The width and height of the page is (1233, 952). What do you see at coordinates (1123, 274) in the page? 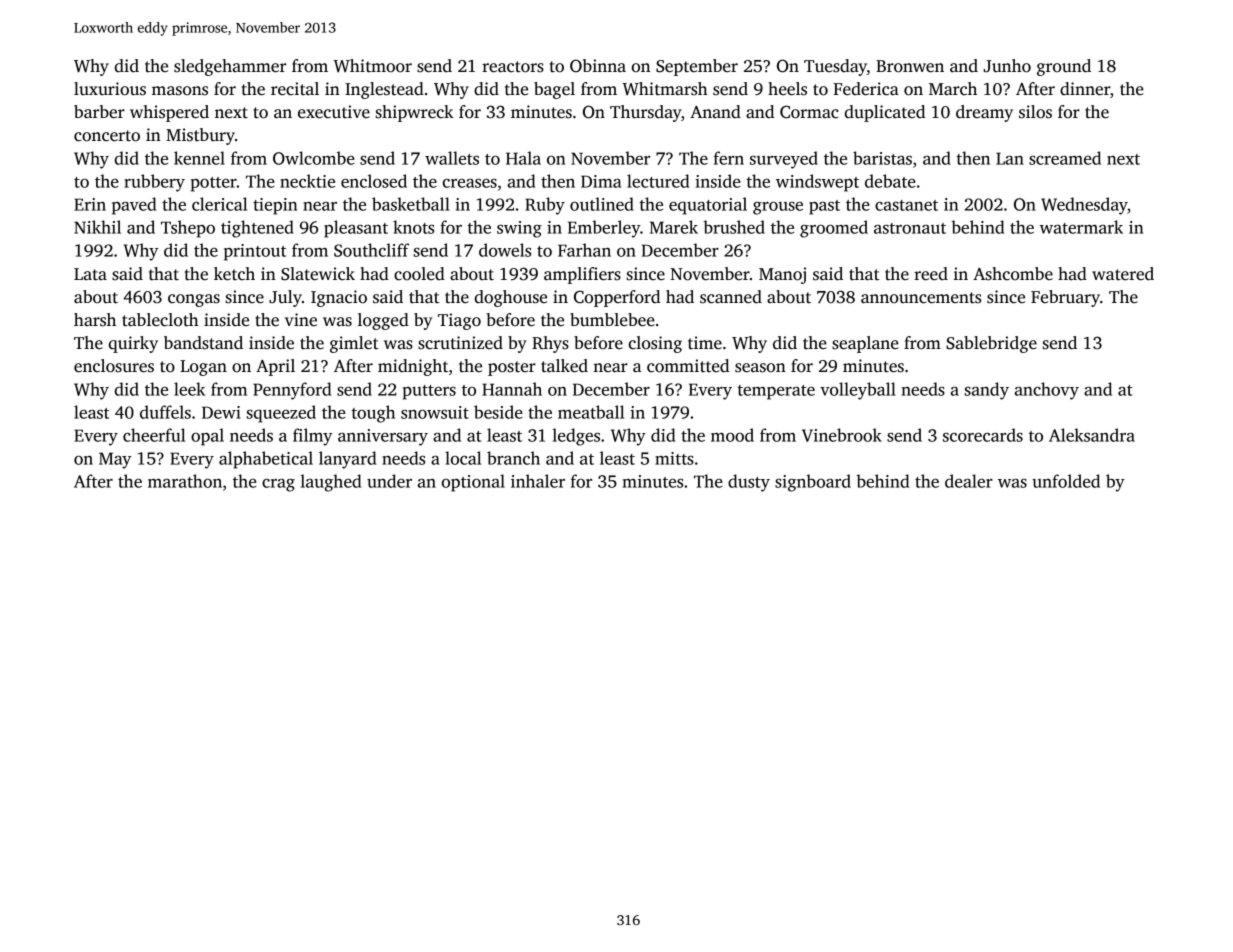
I see `watered` at bounding box center [1123, 274].
